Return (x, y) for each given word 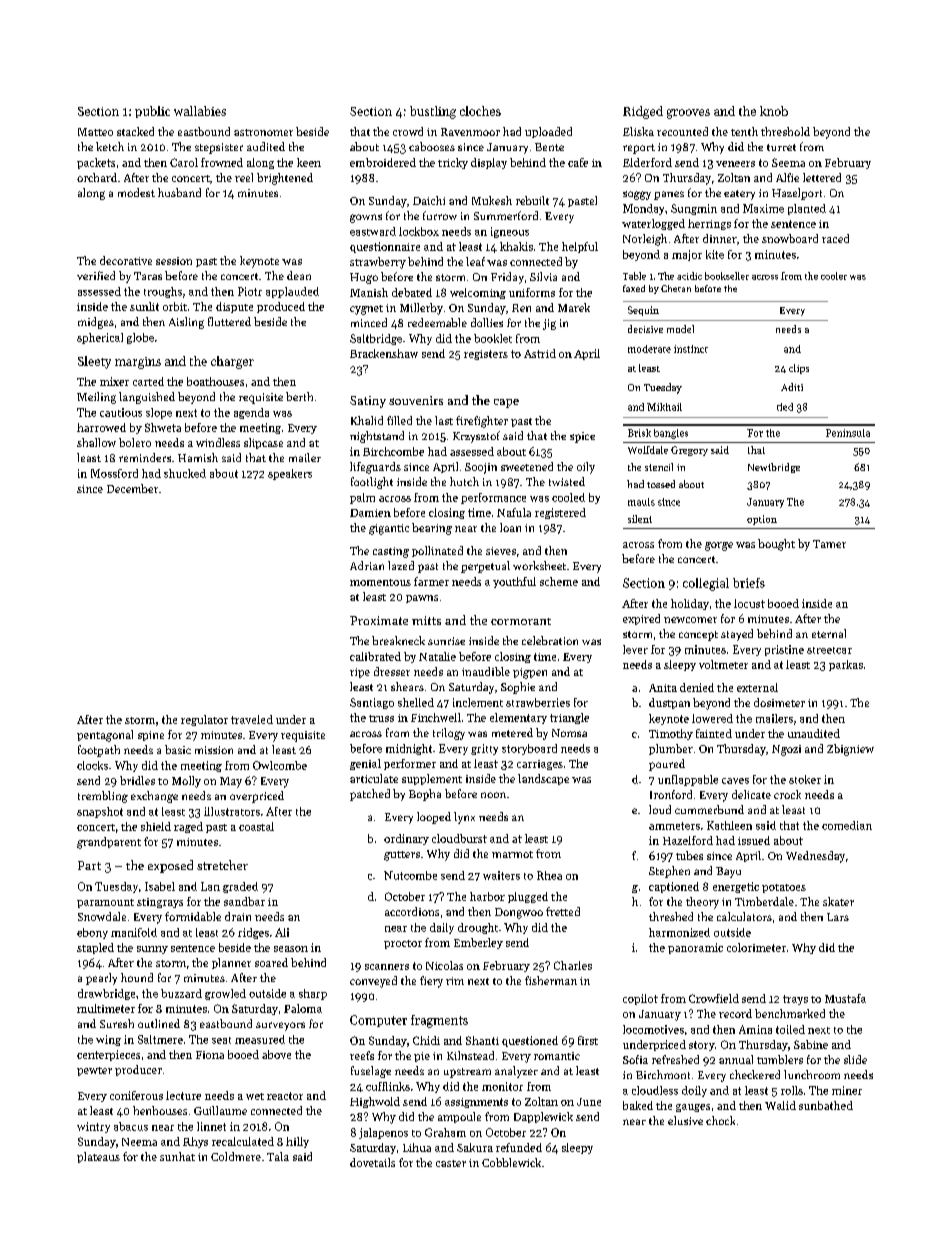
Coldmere (236, 1156)
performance (493, 498)
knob (774, 111)
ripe (360, 673)
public (152, 112)
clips (799, 369)
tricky (453, 163)
